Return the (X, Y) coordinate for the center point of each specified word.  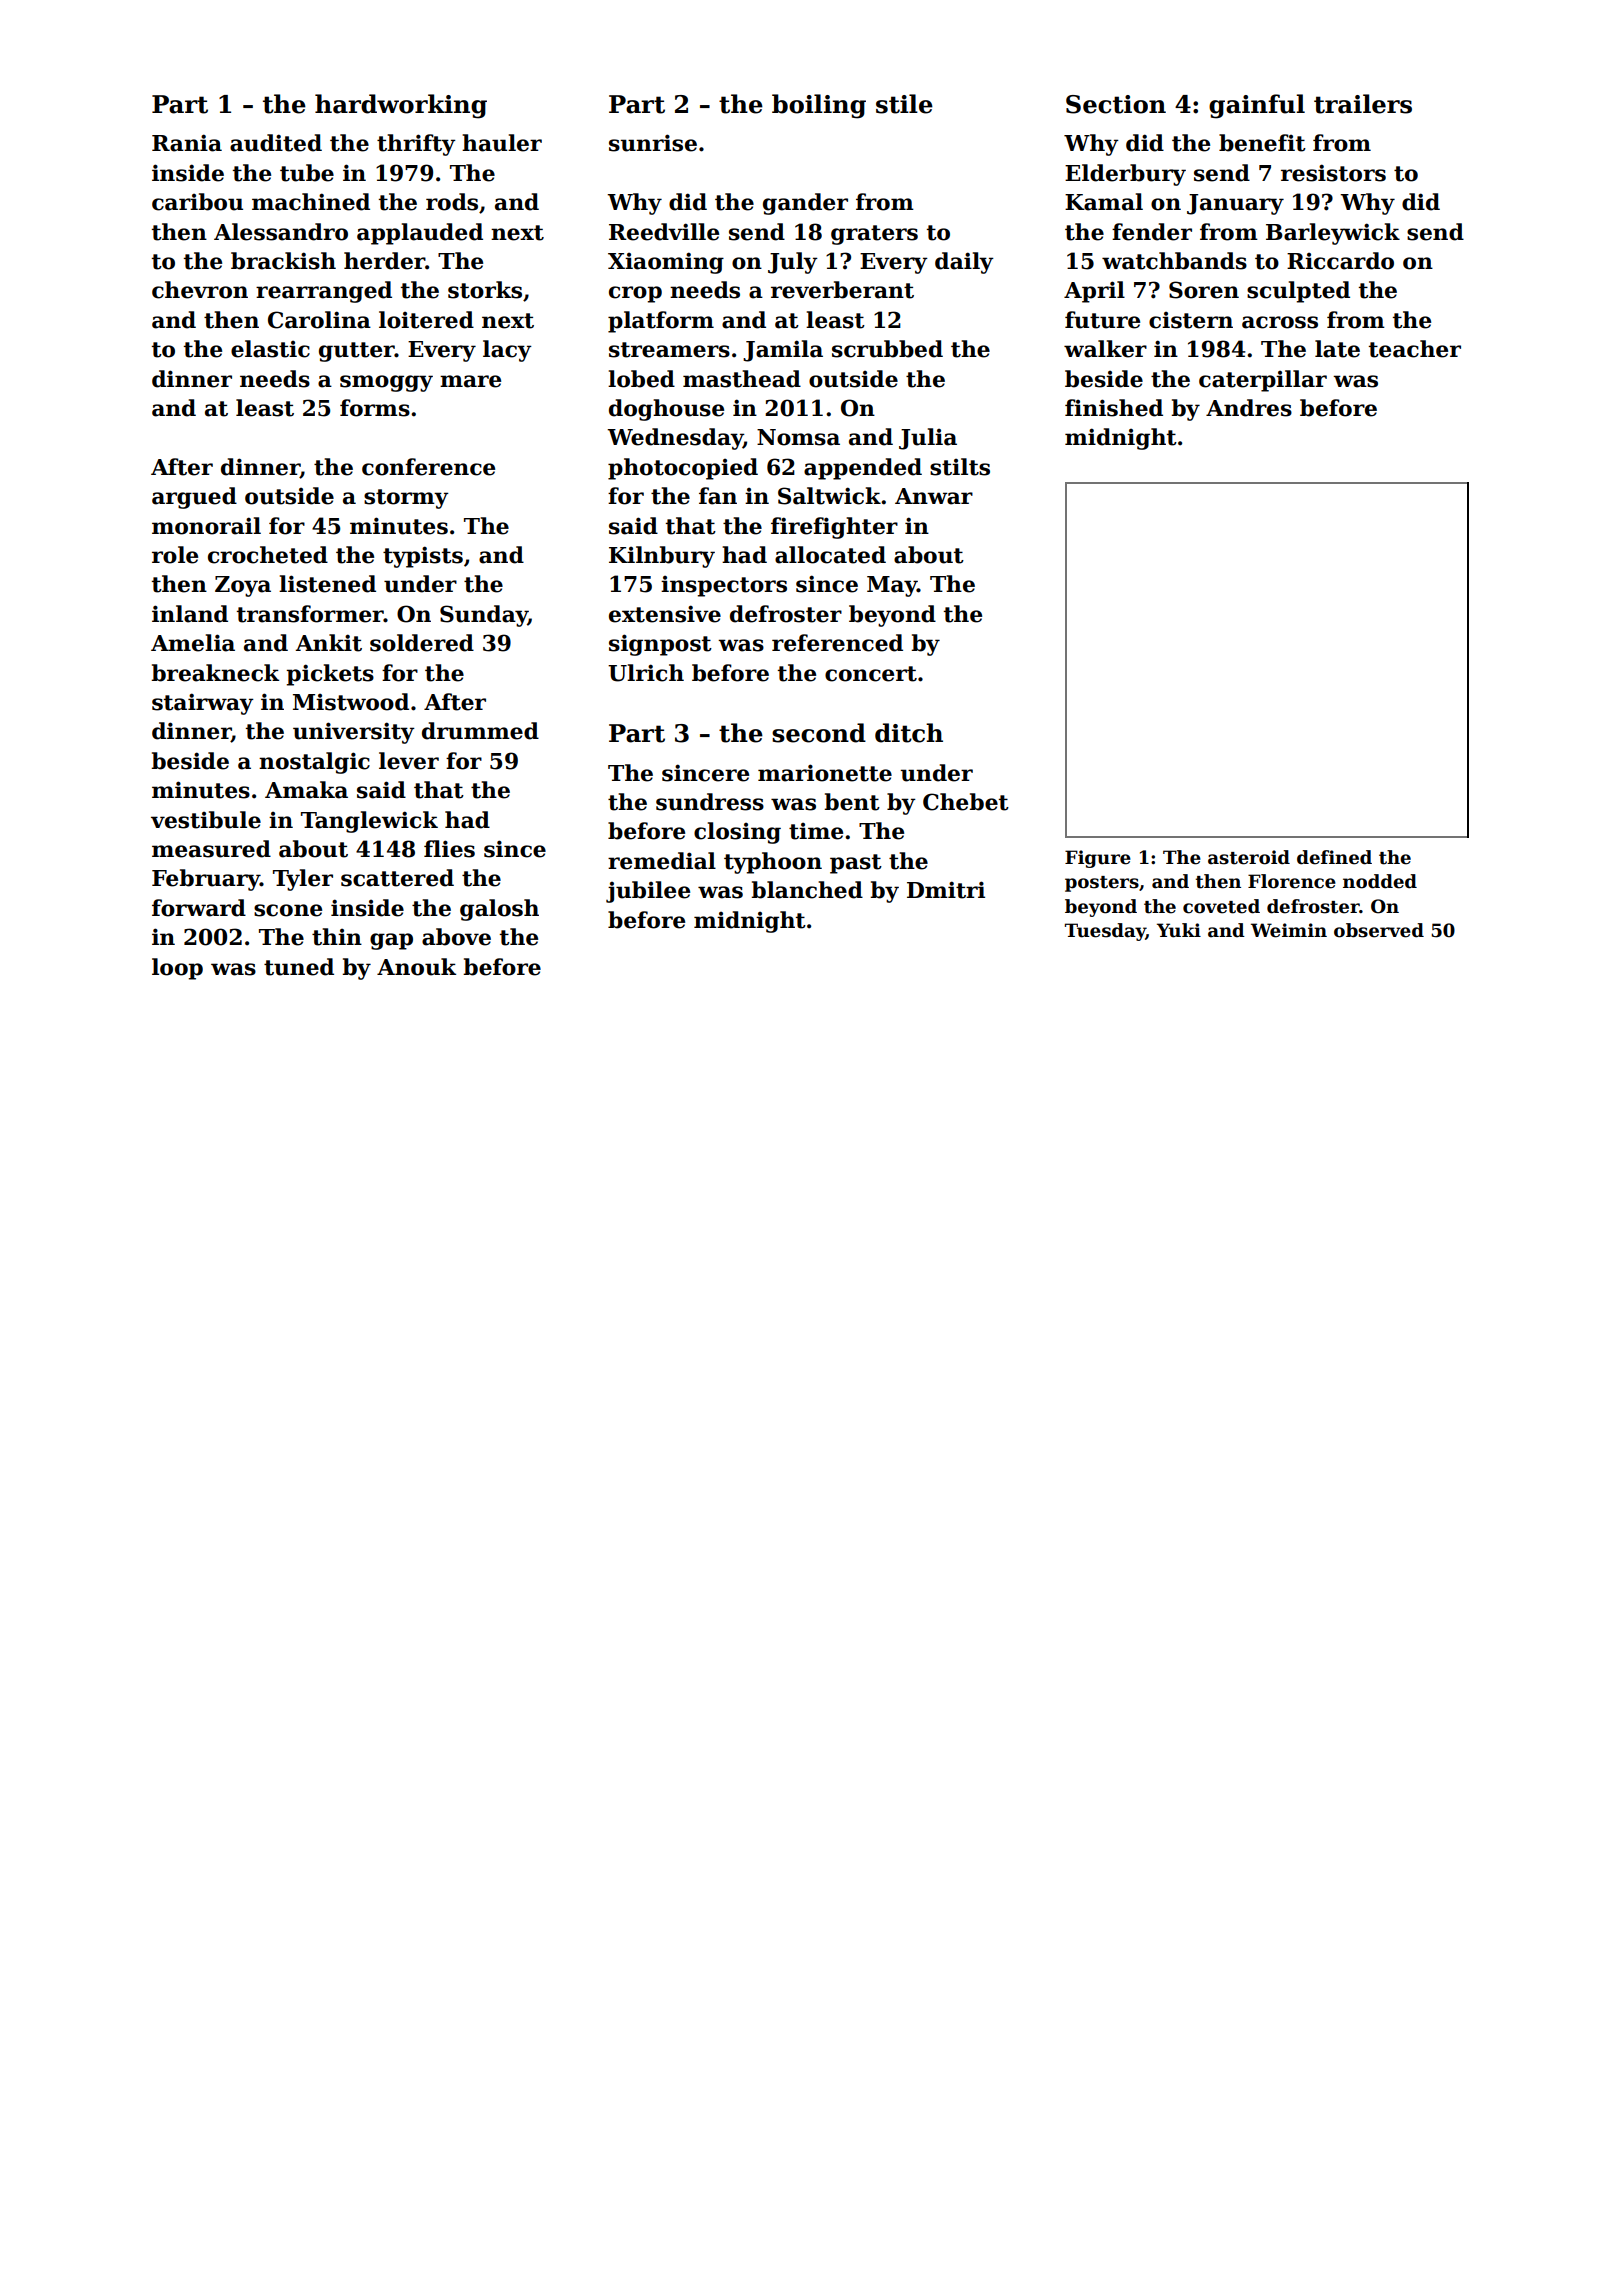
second (819, 733)
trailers (1363, 104)
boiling (819, 106)
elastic (270, 349)
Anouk (416, 967)
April (1094, 292)
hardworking (401, 106)
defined (1334, 857)
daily (964, 263)
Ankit (328, 643)
